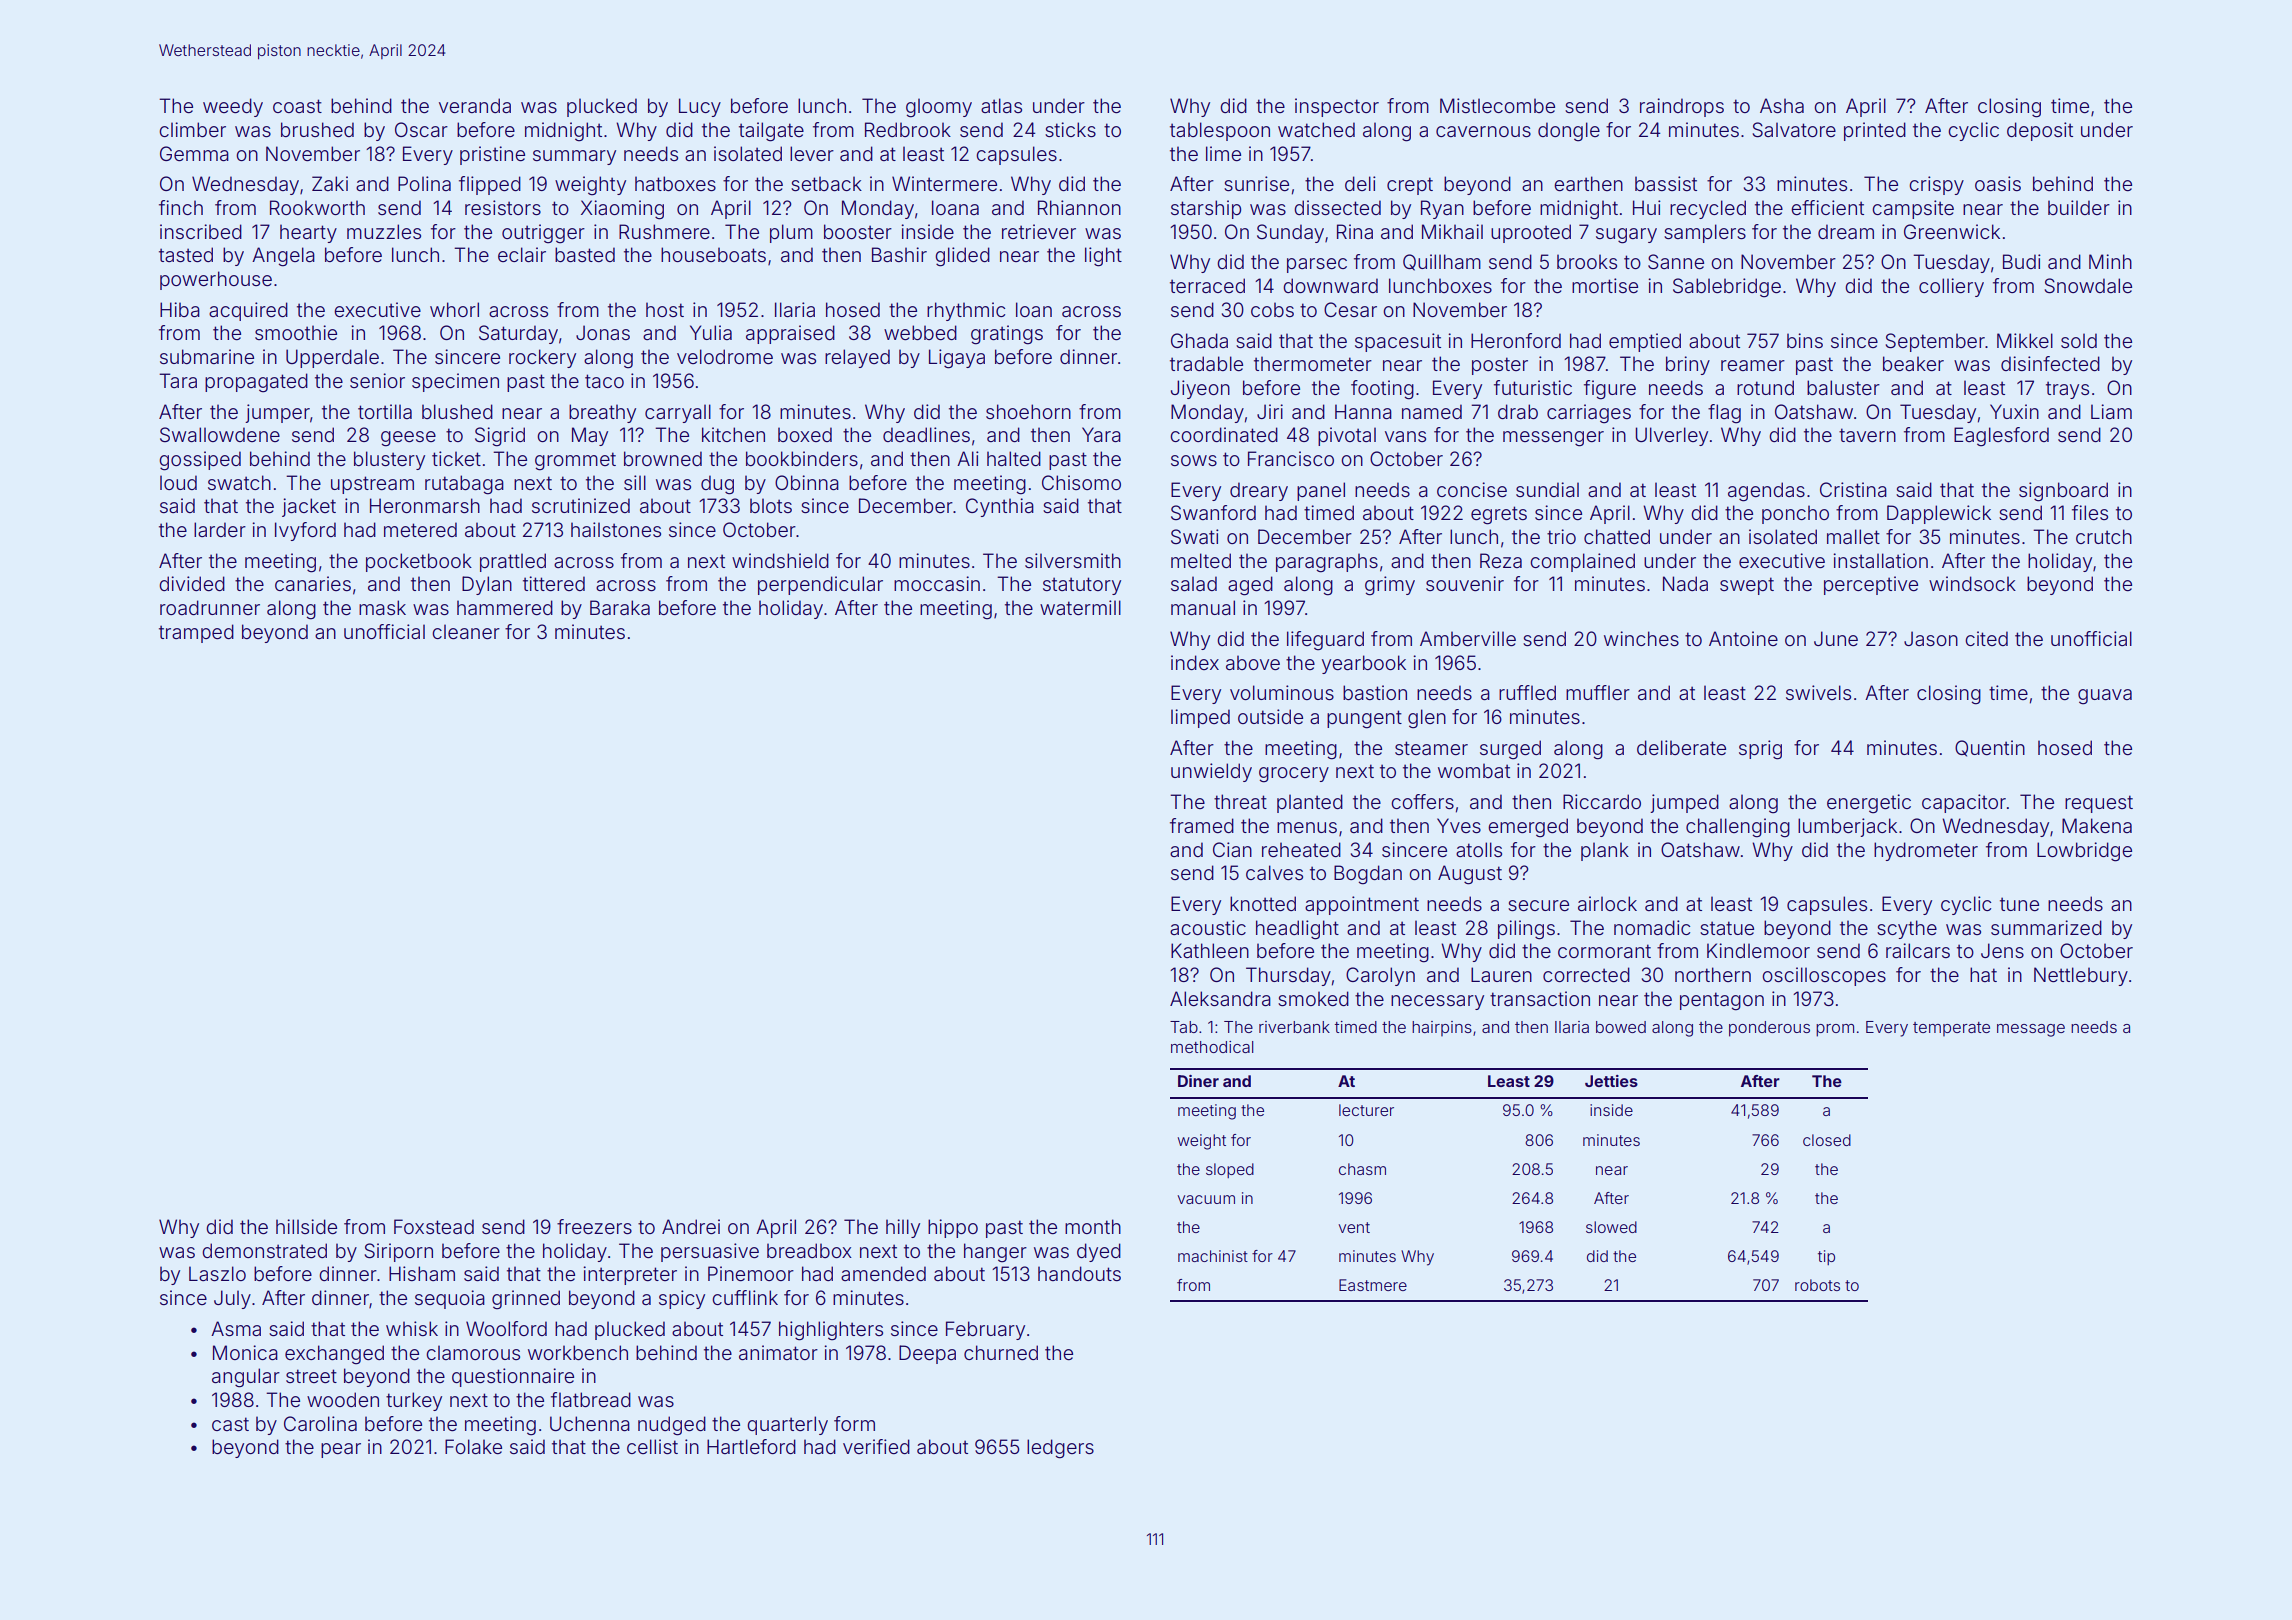 The height and width of the document is (1620, 2292). Describe the element at coordinates (330, 183) in the document. I see `Zaki` at that location.
